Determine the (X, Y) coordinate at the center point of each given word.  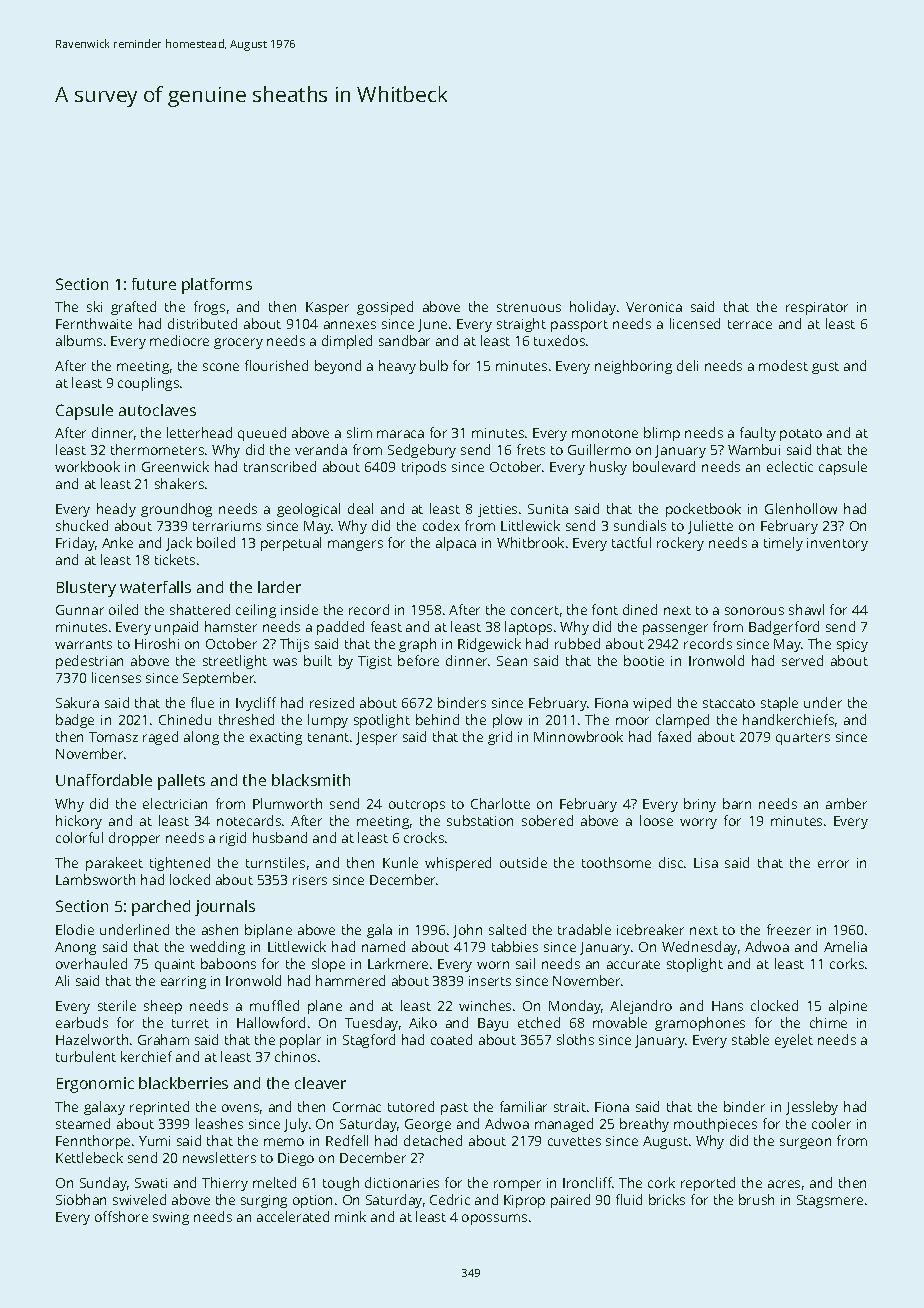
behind (437, 719)
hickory (79, 822)
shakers (179, 483)
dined (640, 609)
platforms (217, 286)
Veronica (654, 307)
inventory (837, 544)
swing (171, 1218)
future (154, 284)
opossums (494, 1219)
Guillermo (599, 449)
